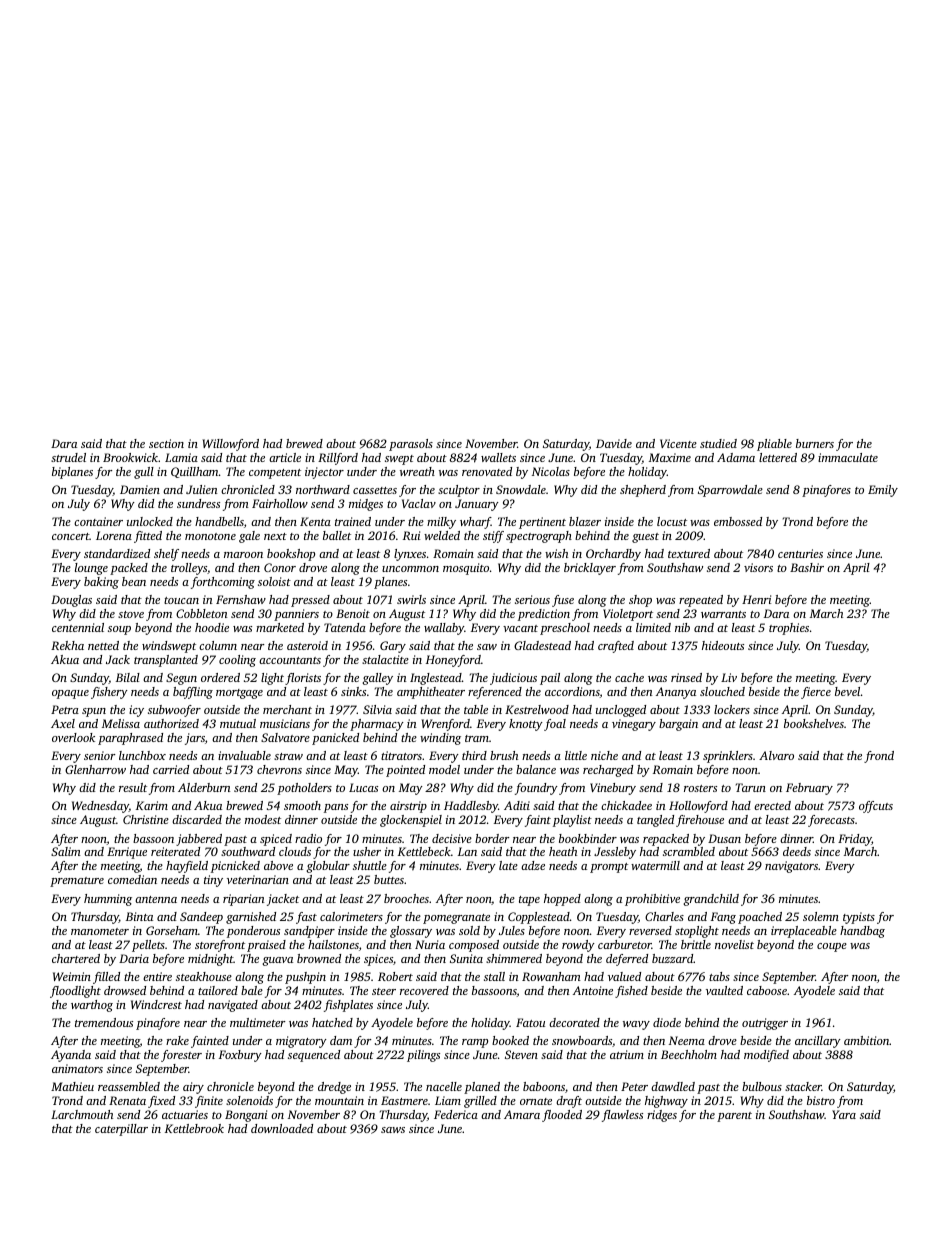  What do you see at coordinates (533, 865) in the document?
I see `adze` at bounding box center [533, 865].
